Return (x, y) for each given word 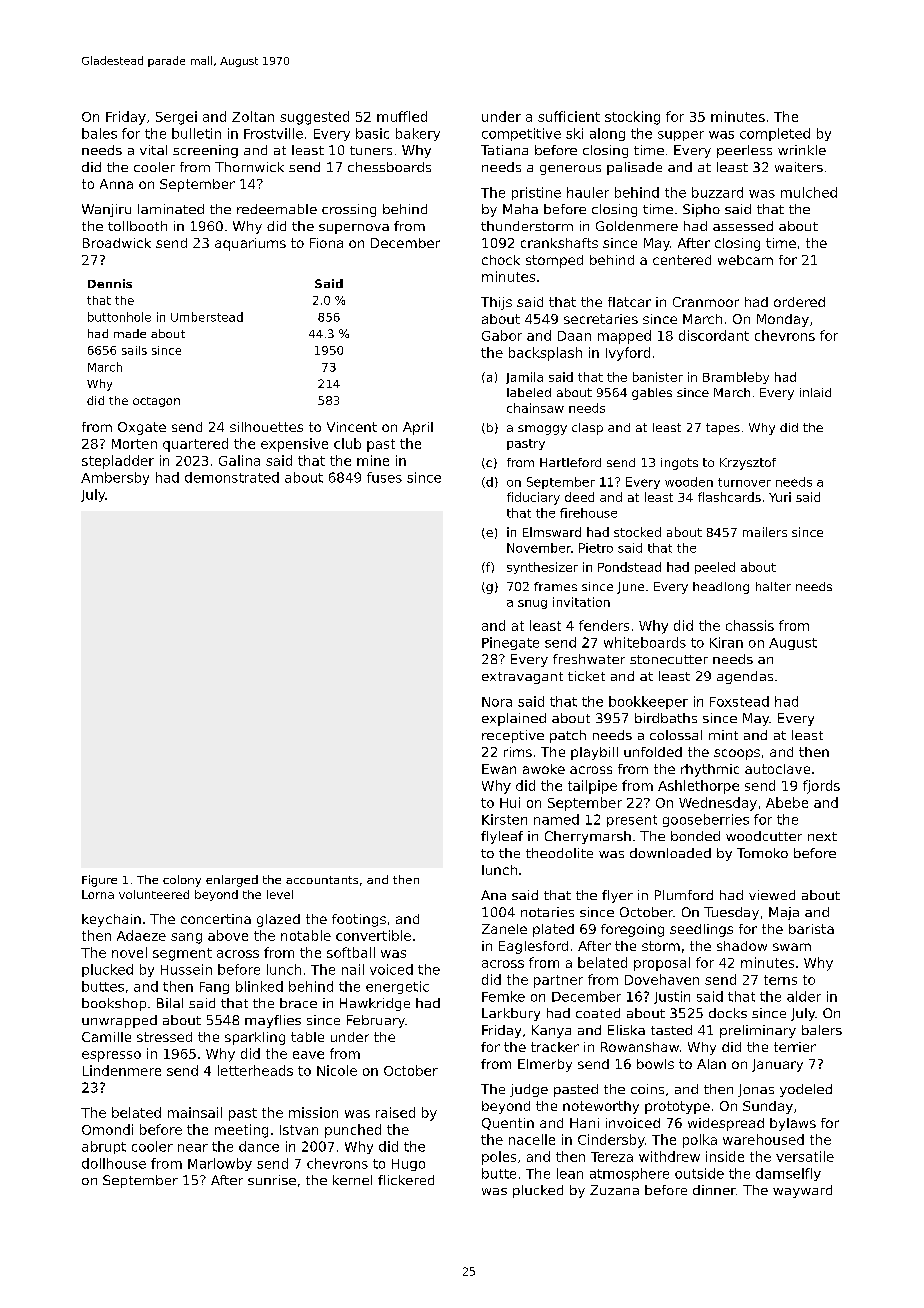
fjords (821, 787)
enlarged (232, 881)
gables (652, 394)
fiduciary (533, 498)
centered (682, 260)
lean (570, 1173)
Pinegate (510, 643)
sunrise (272, 1180)
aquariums (250, 244)
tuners (371, 150)
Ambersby (115, 478)
